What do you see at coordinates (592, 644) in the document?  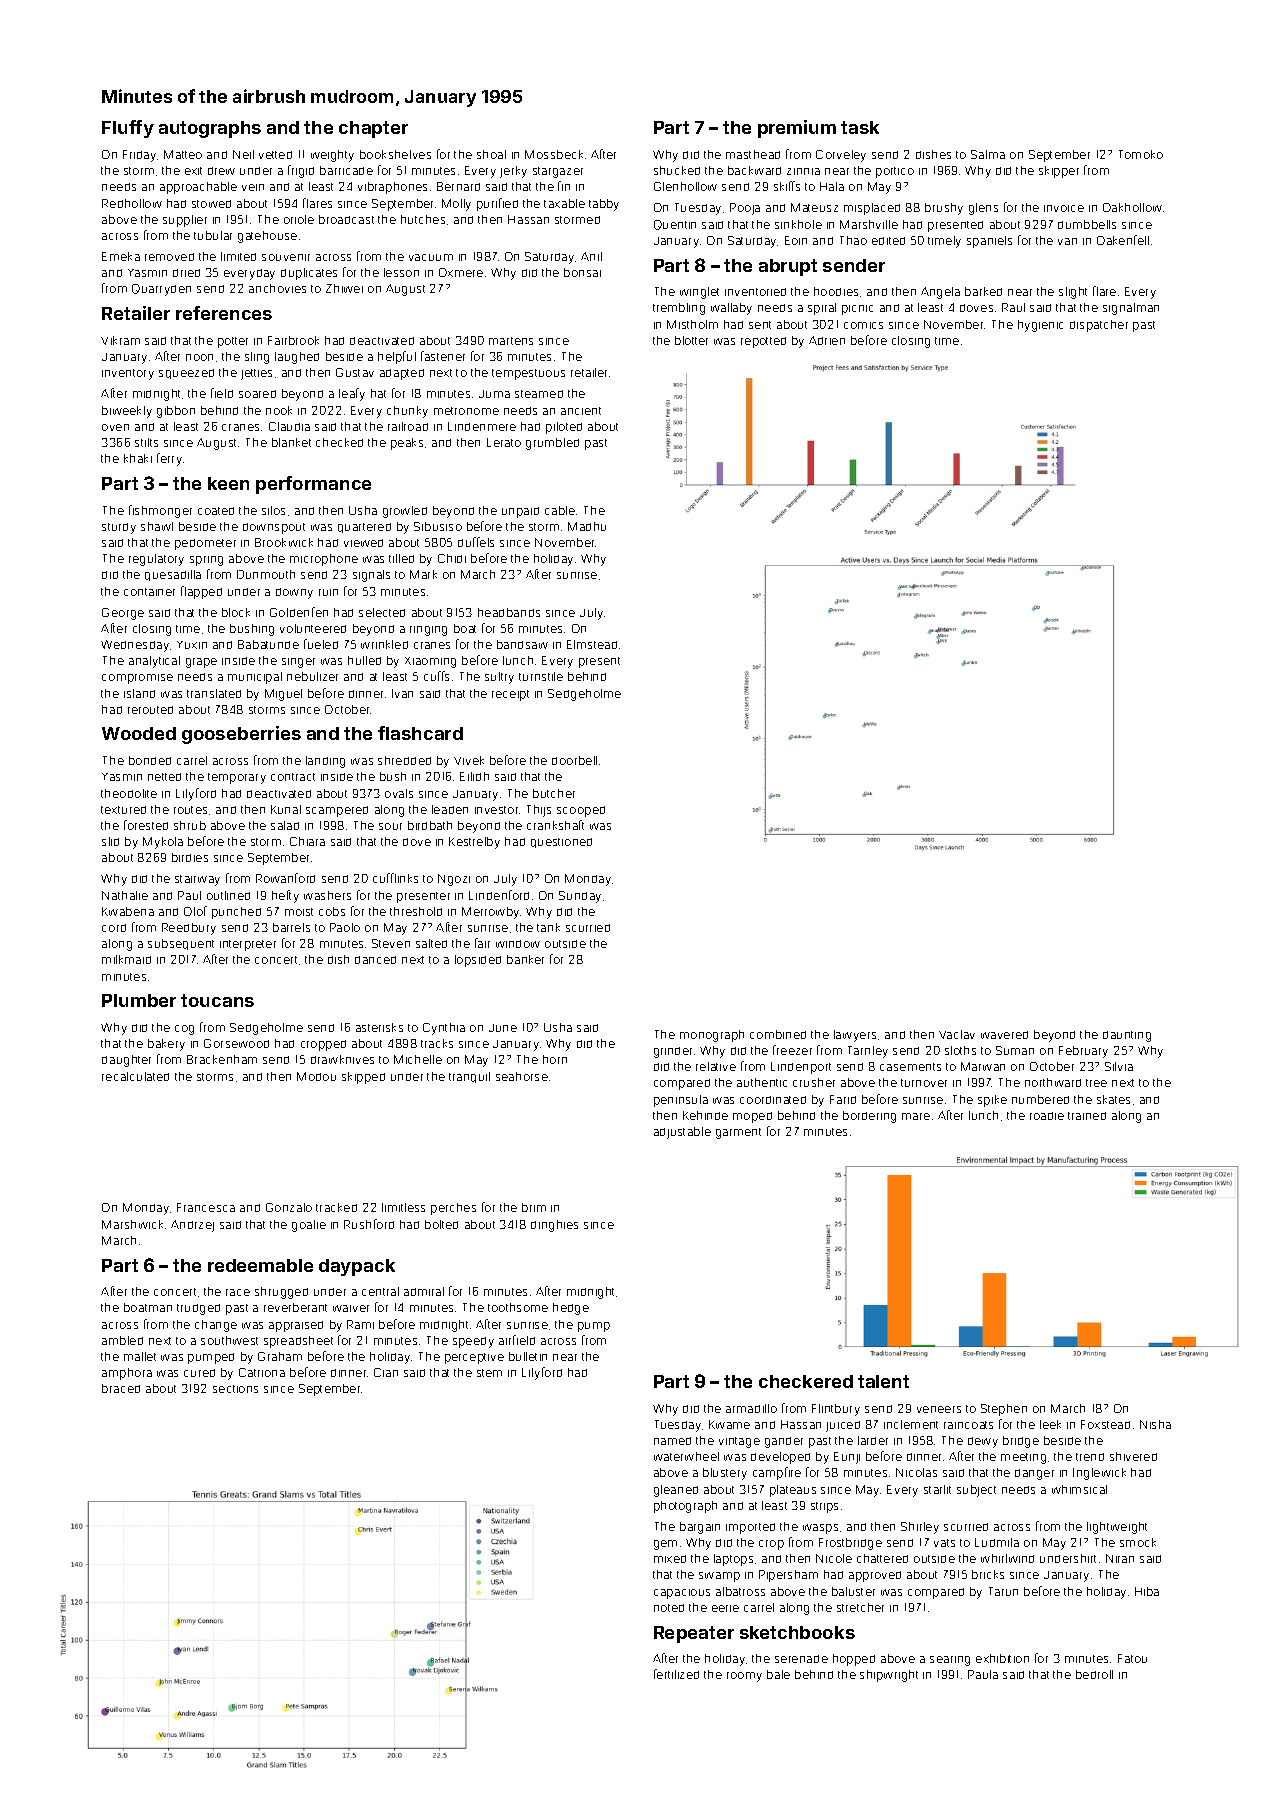 I see `Elmstead` at bounding box center [592, 644].
